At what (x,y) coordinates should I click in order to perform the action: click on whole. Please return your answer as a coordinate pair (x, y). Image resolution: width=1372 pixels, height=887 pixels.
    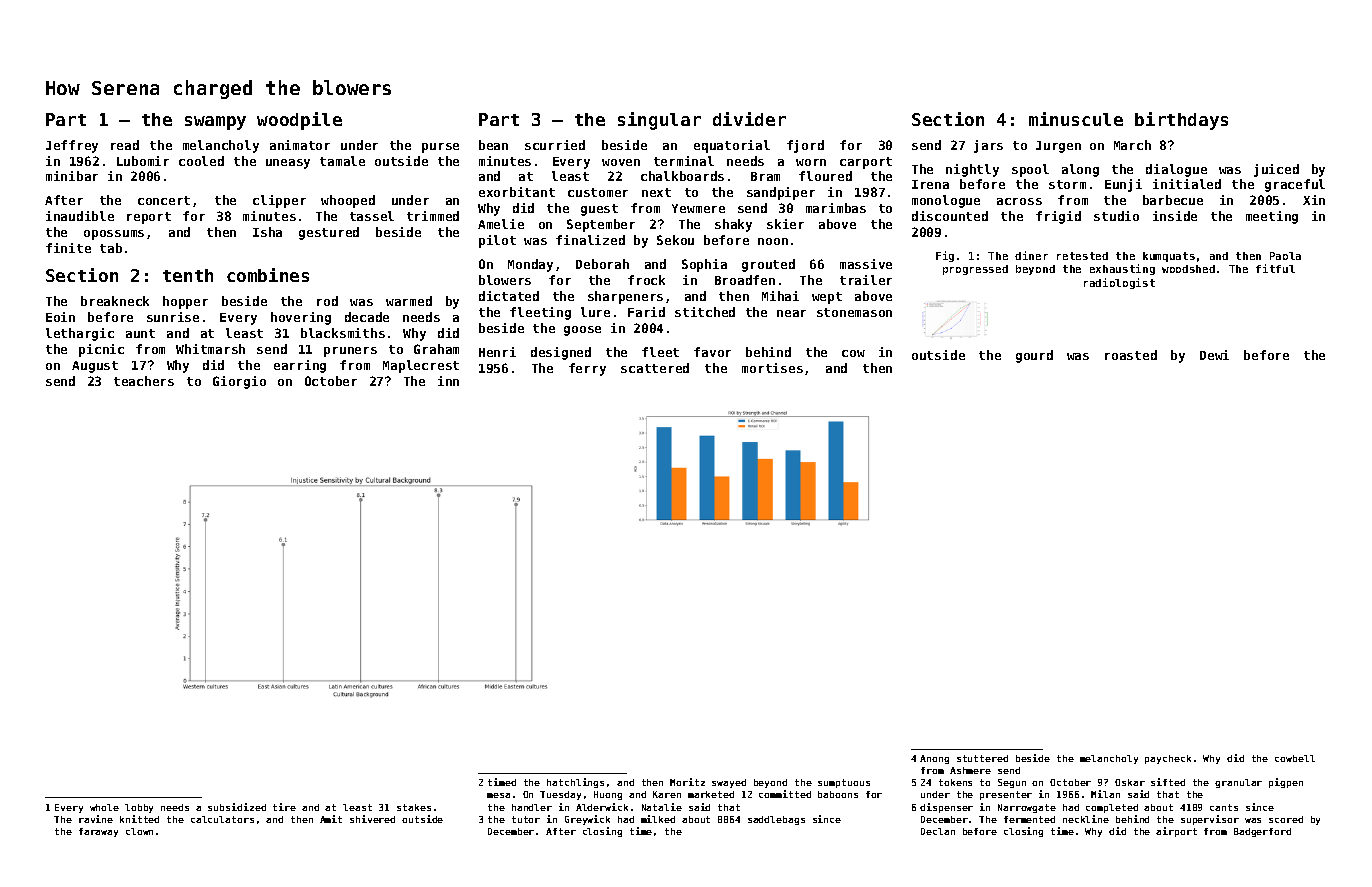
    Looking at the image, I should click on (104, 807).
